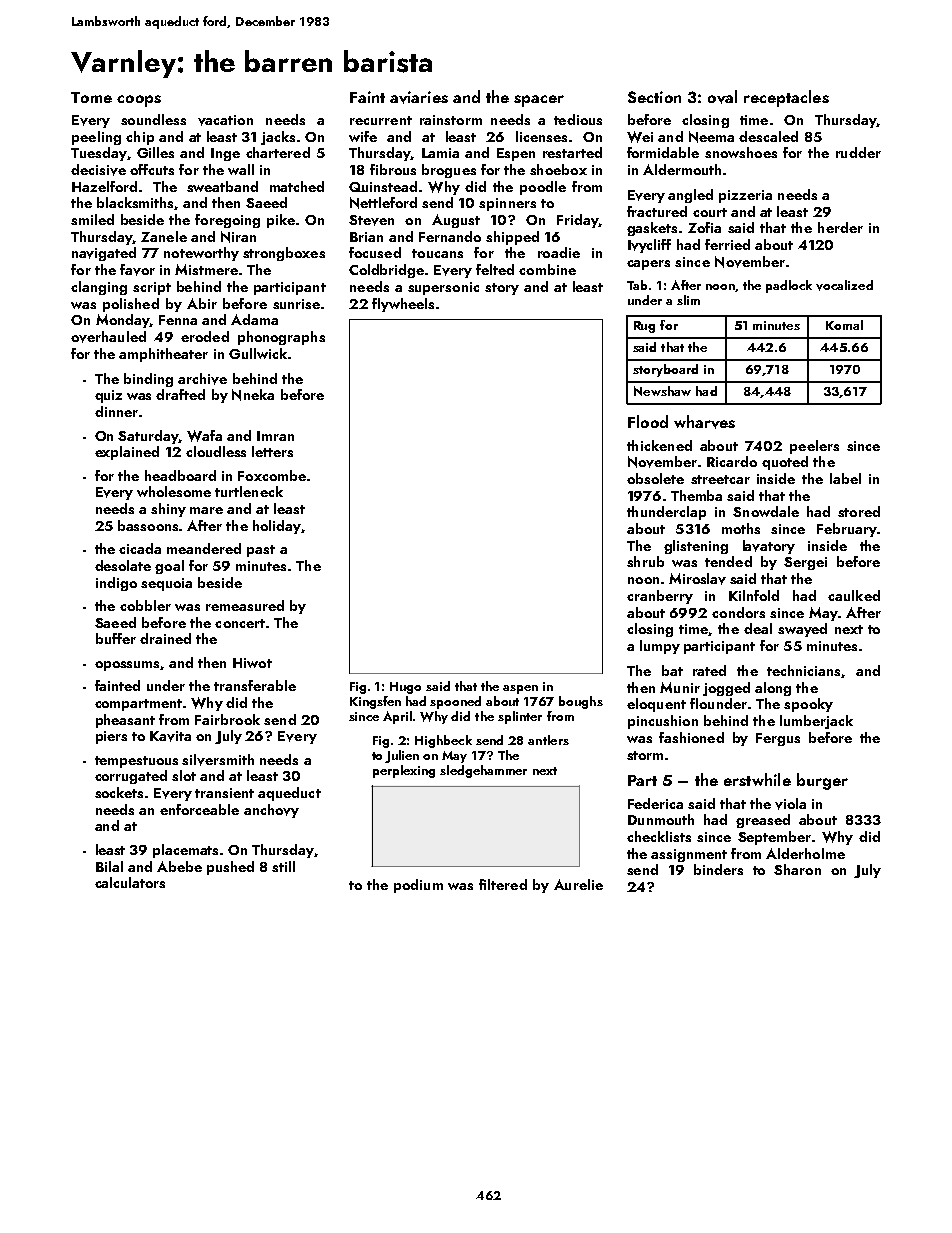 This image has width=952, height=1233. Describe the element at coordinates (660, 597) in the image. I see `cranberry` at that location.
